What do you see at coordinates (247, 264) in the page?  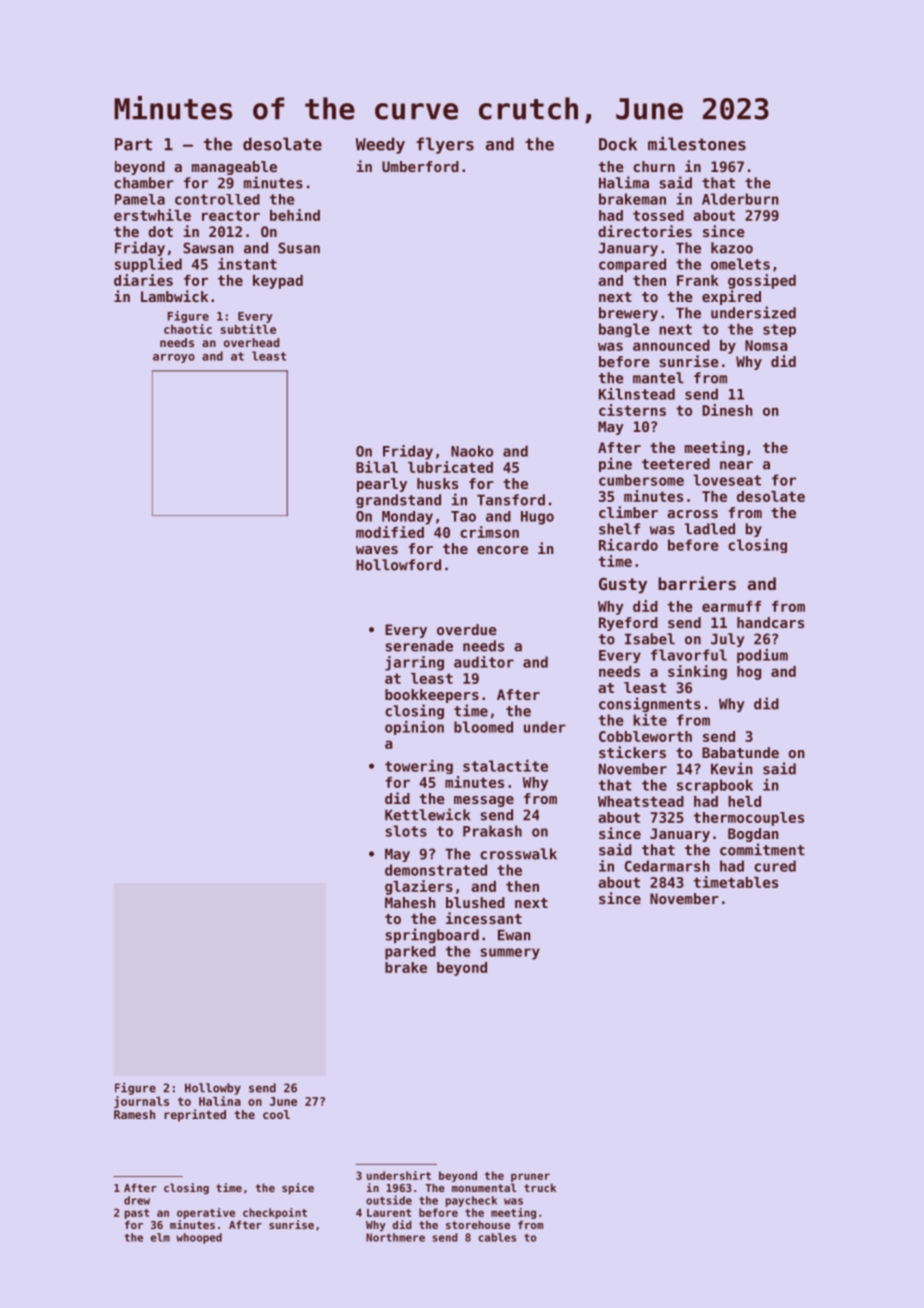 I see `instant` at bounding box center [247, 264].
